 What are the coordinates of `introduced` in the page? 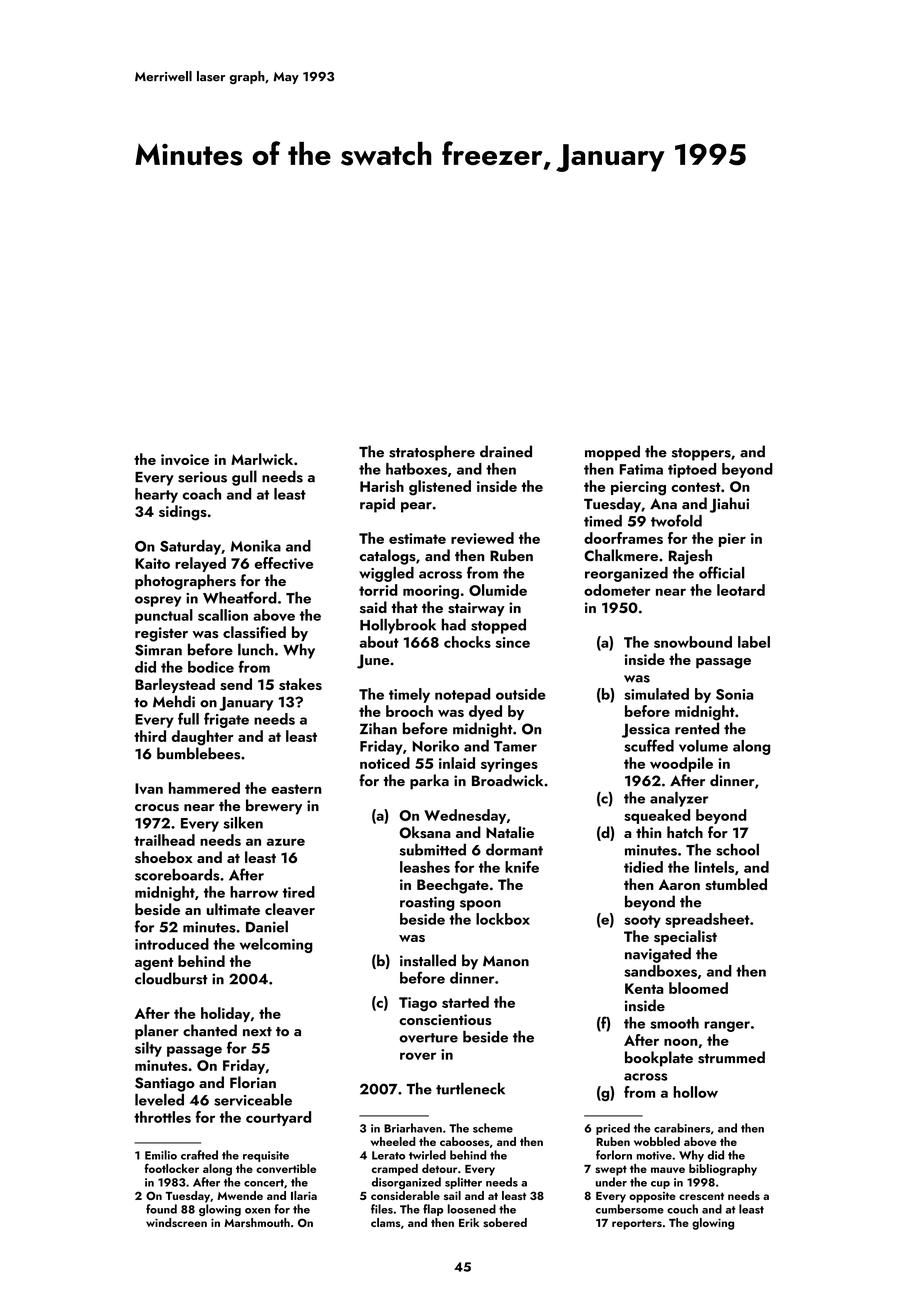 It's located at (172, 944).
